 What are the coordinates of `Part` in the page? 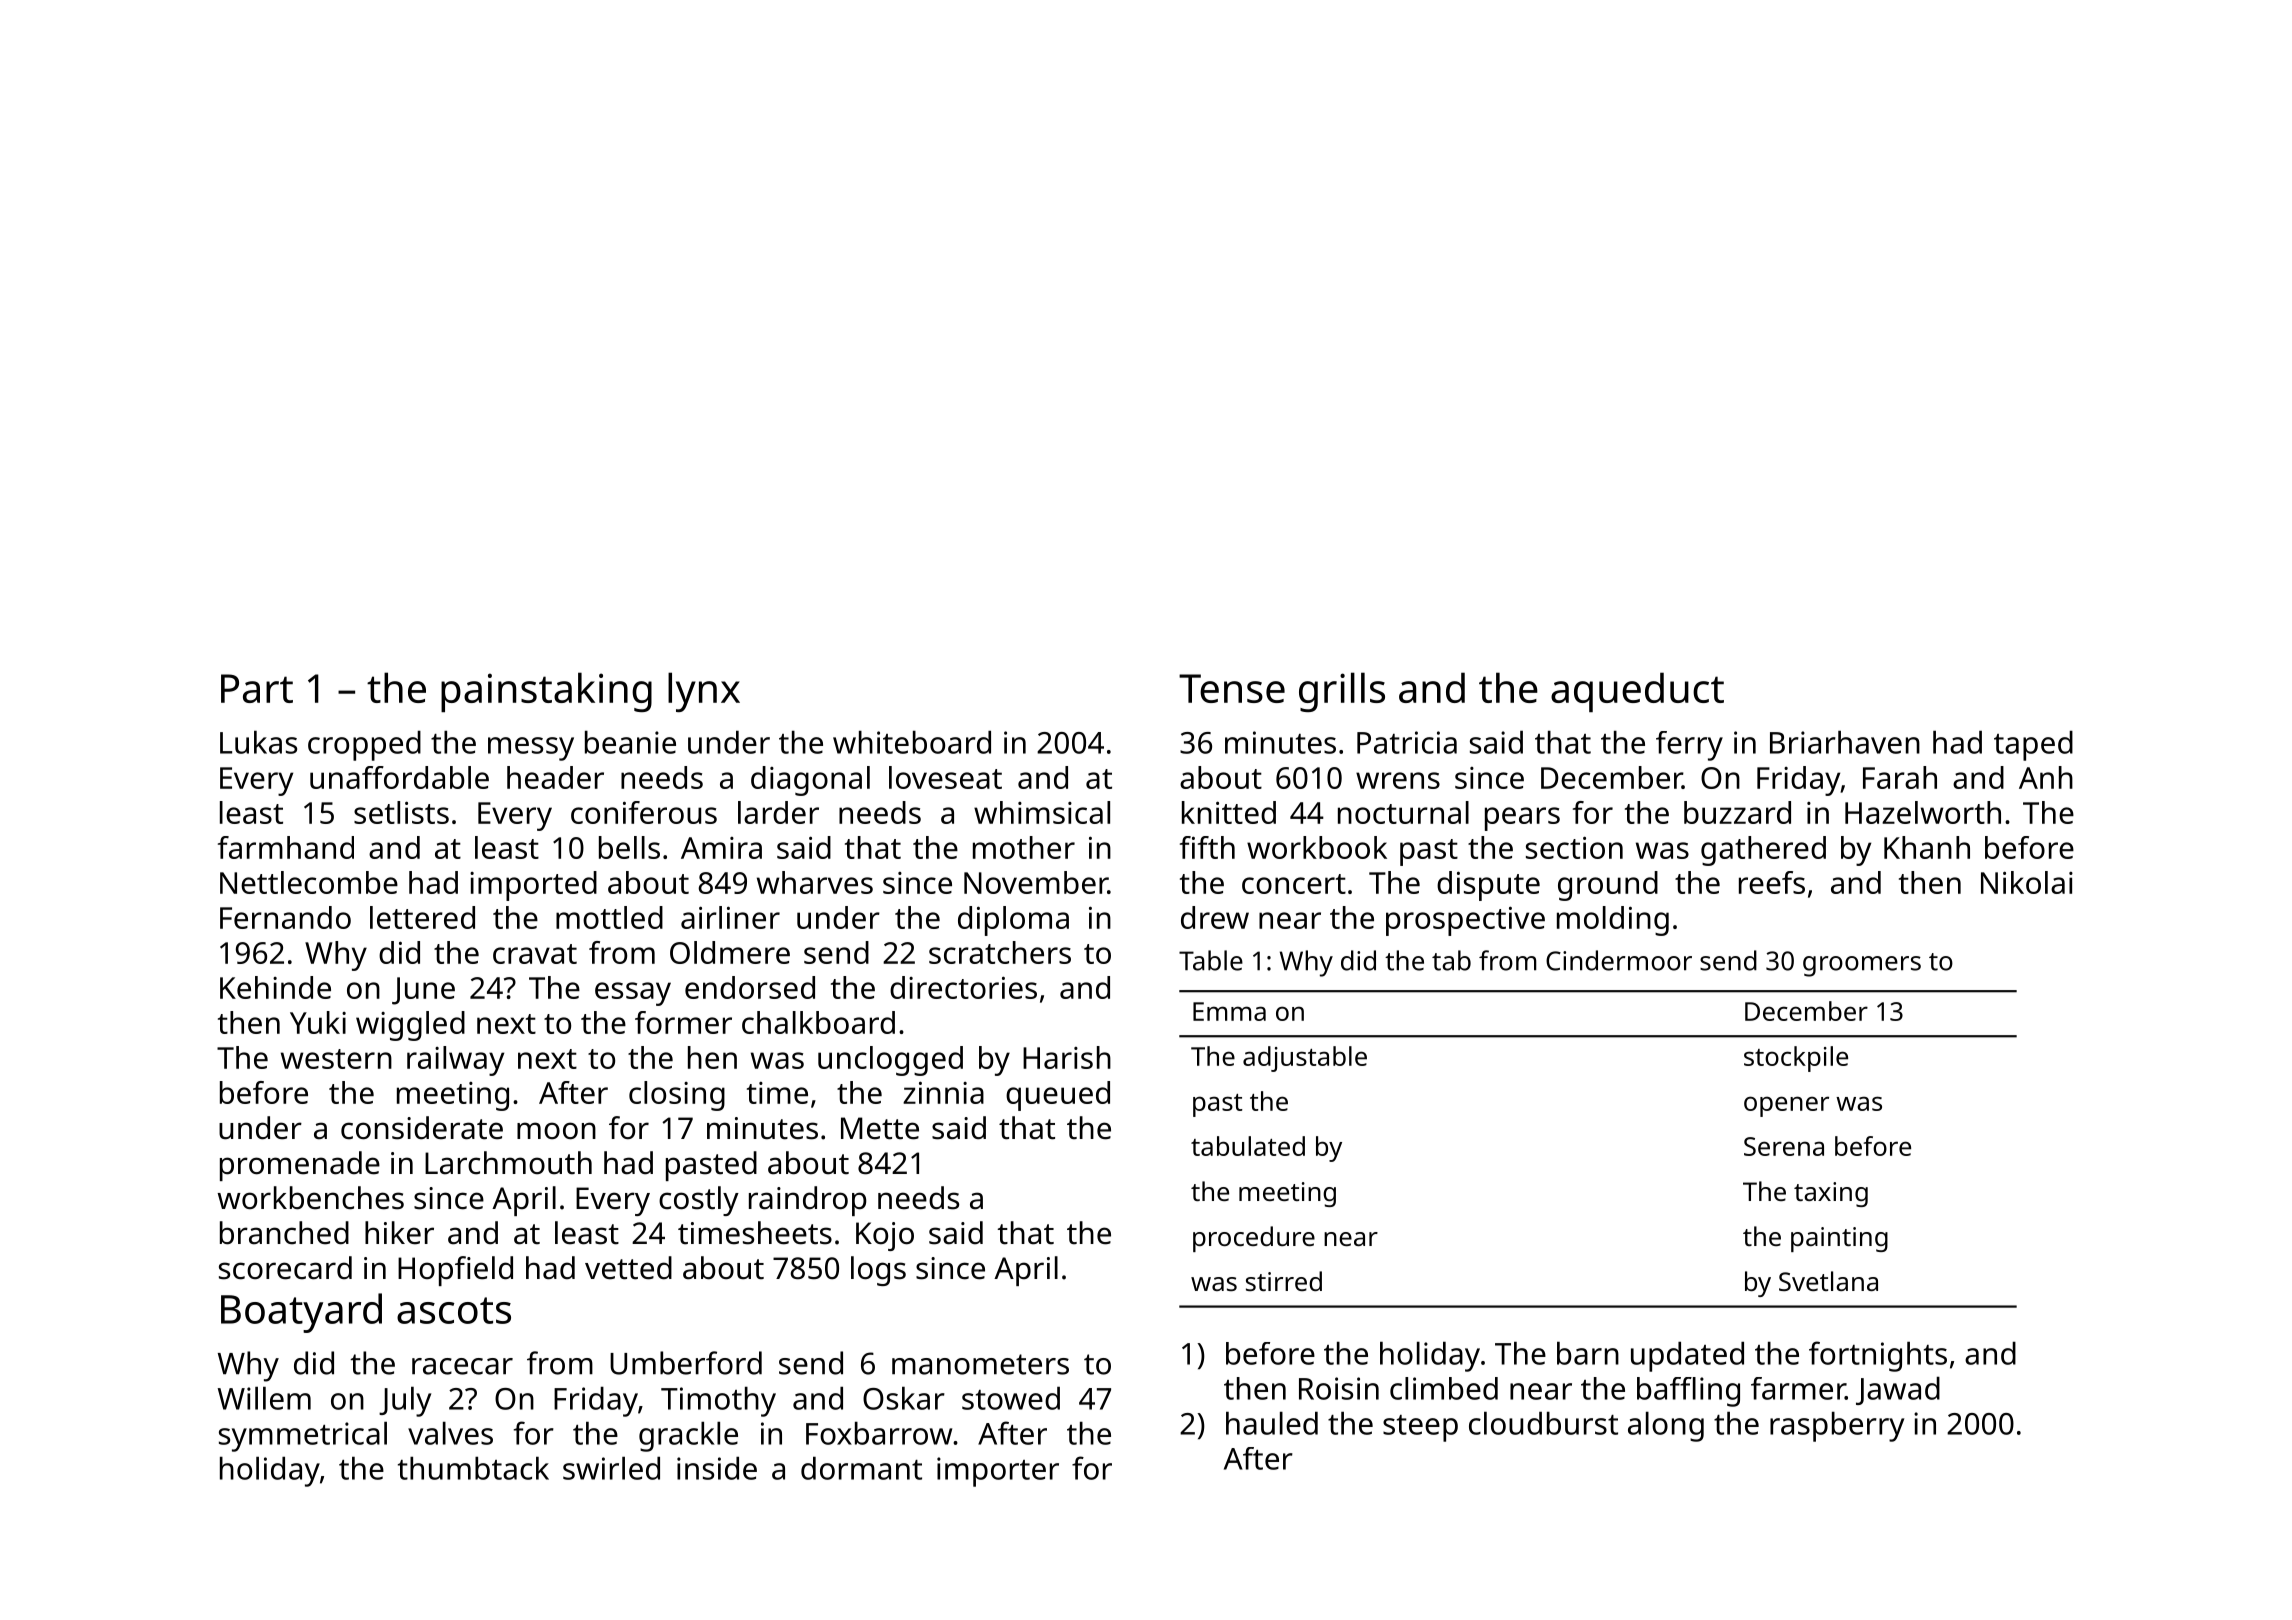 It's located at (257, 688).
